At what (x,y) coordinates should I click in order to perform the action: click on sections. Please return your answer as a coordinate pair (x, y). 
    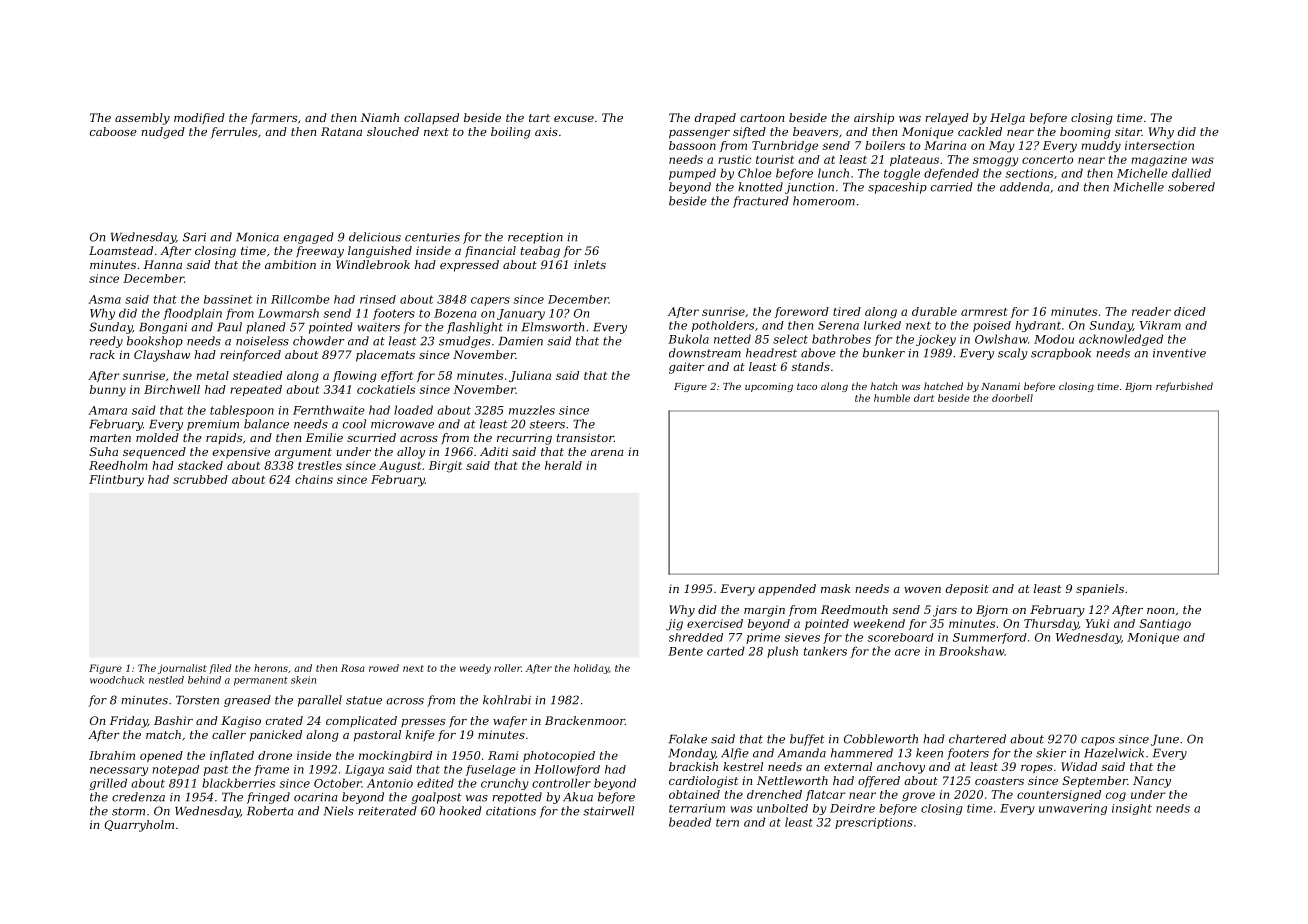
    Looking at the image, I should click on (1029, 173).
